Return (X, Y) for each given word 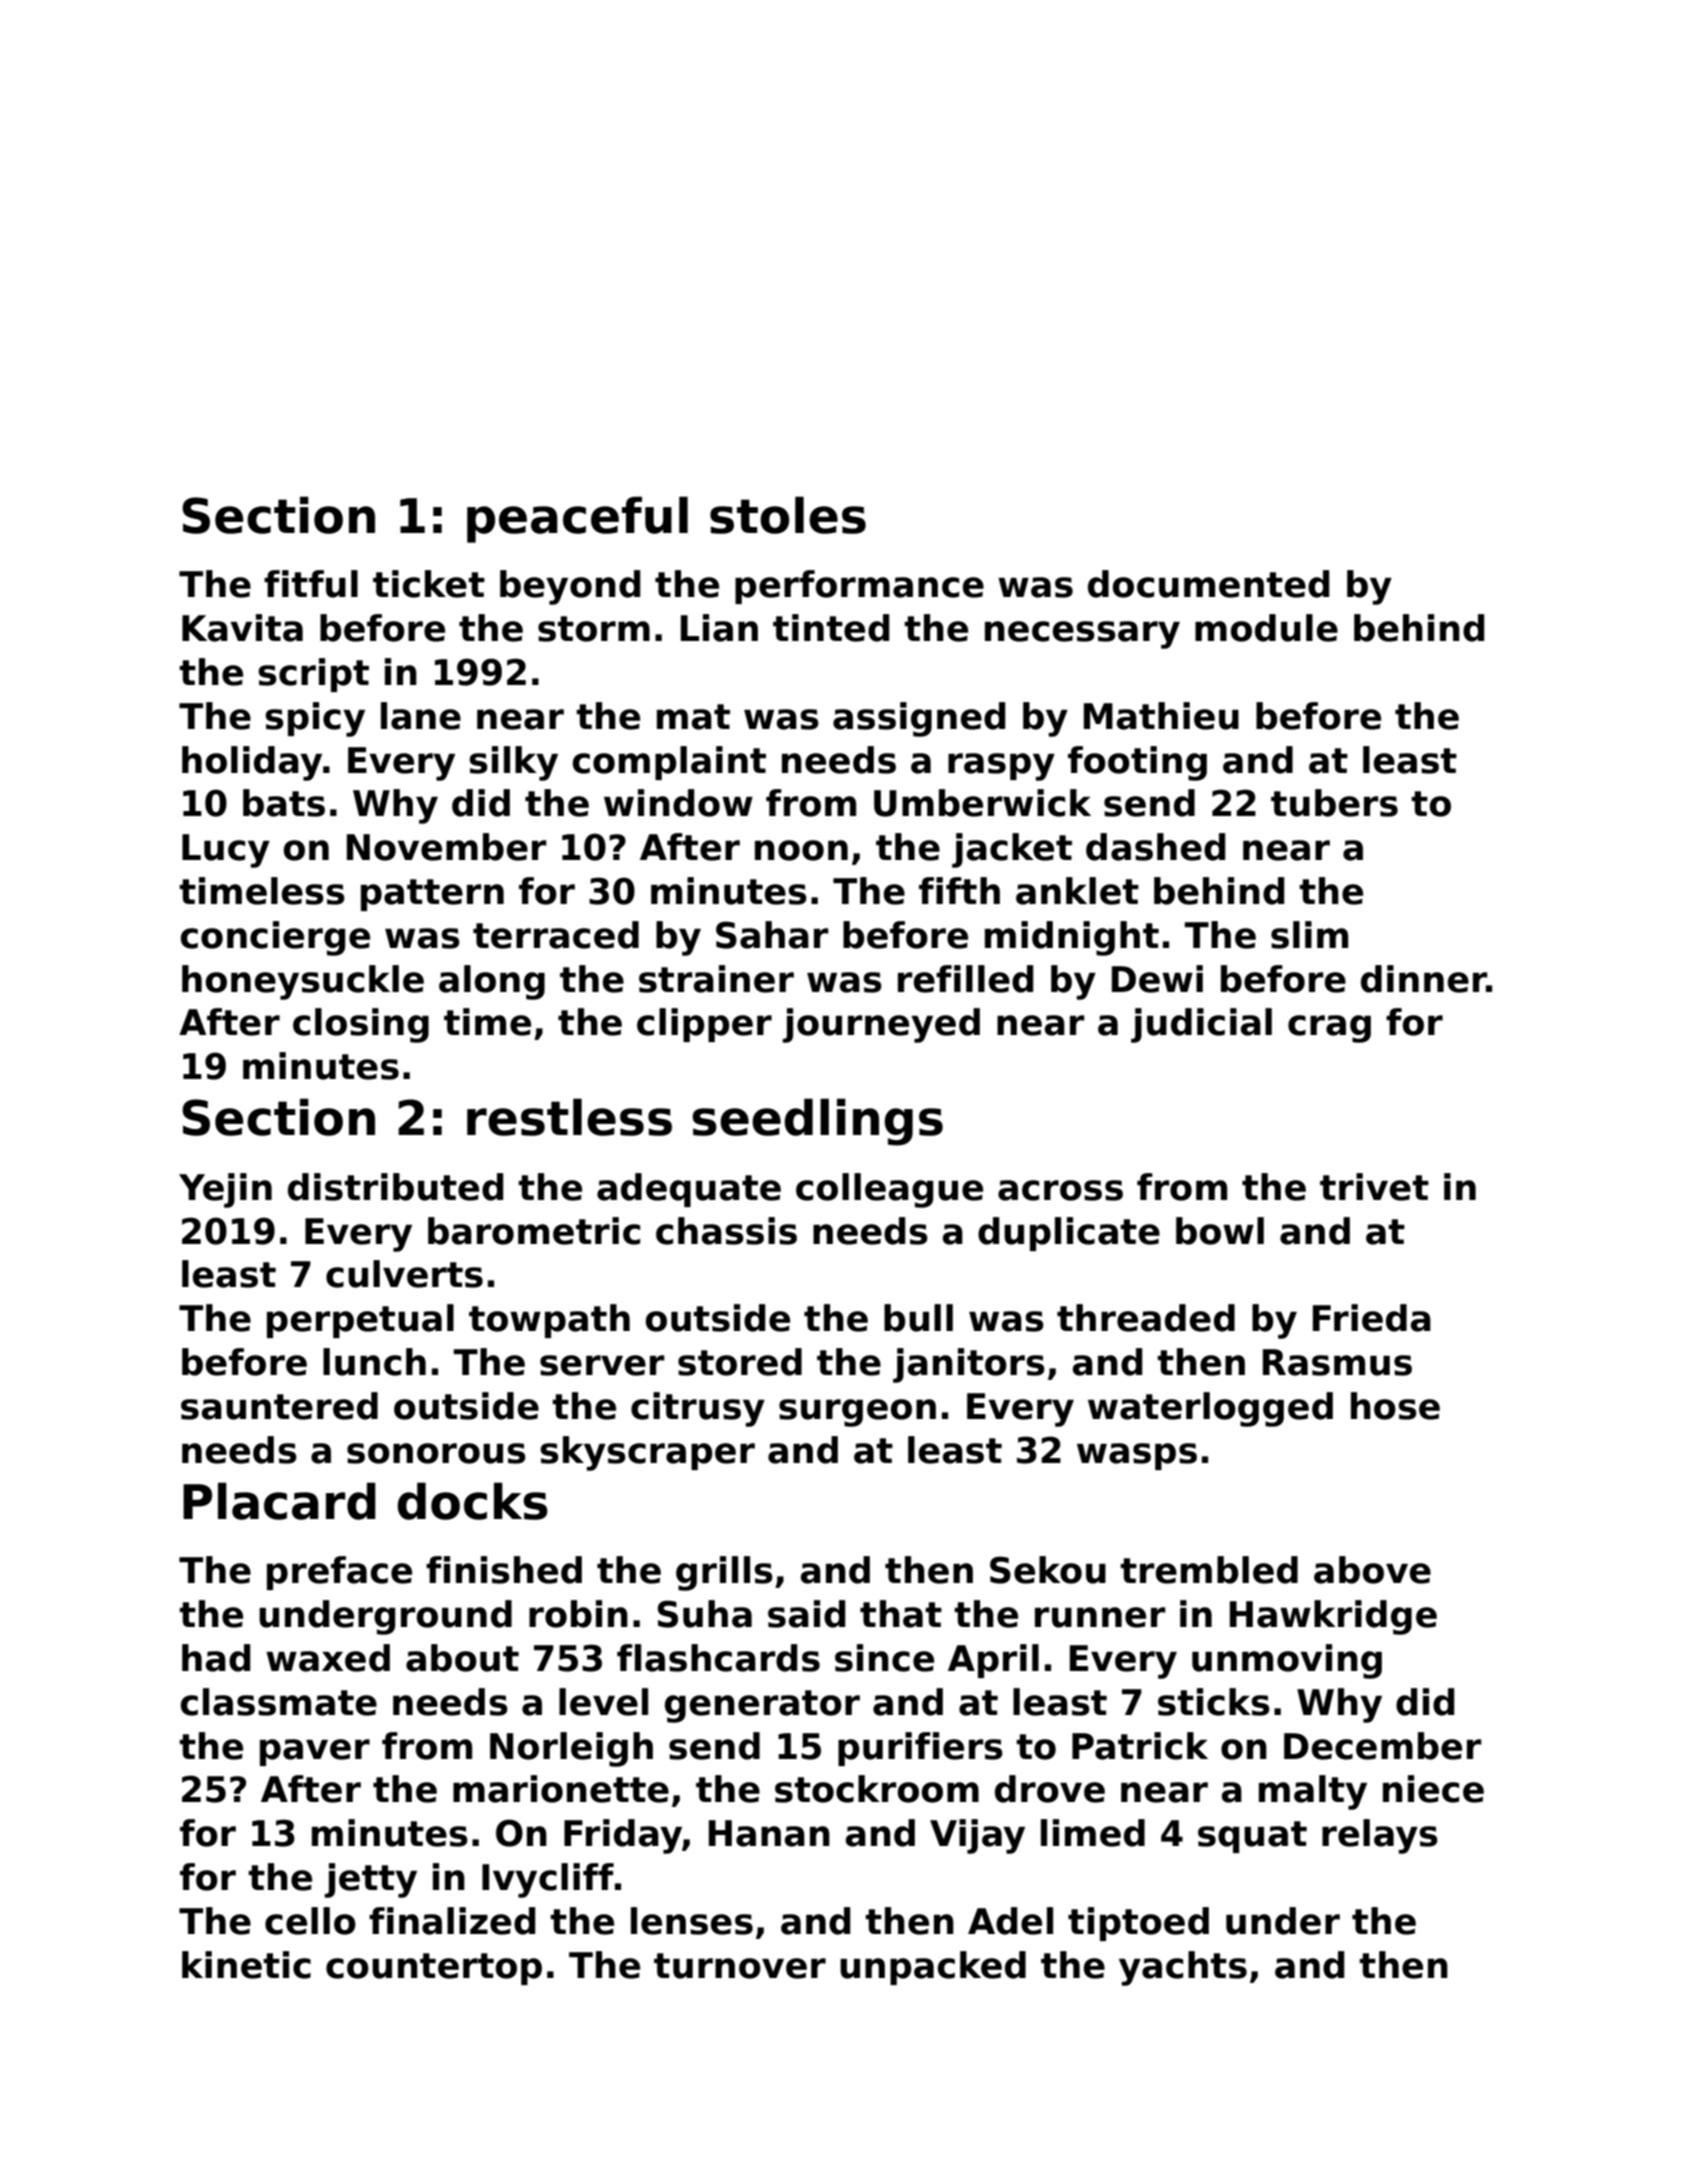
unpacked (933, 1968)
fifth (959, 890)
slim (1309, 935)
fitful (311, 584)
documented (1208, 584)
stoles (788, 515)
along (492, 982)
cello (310, 1921)
